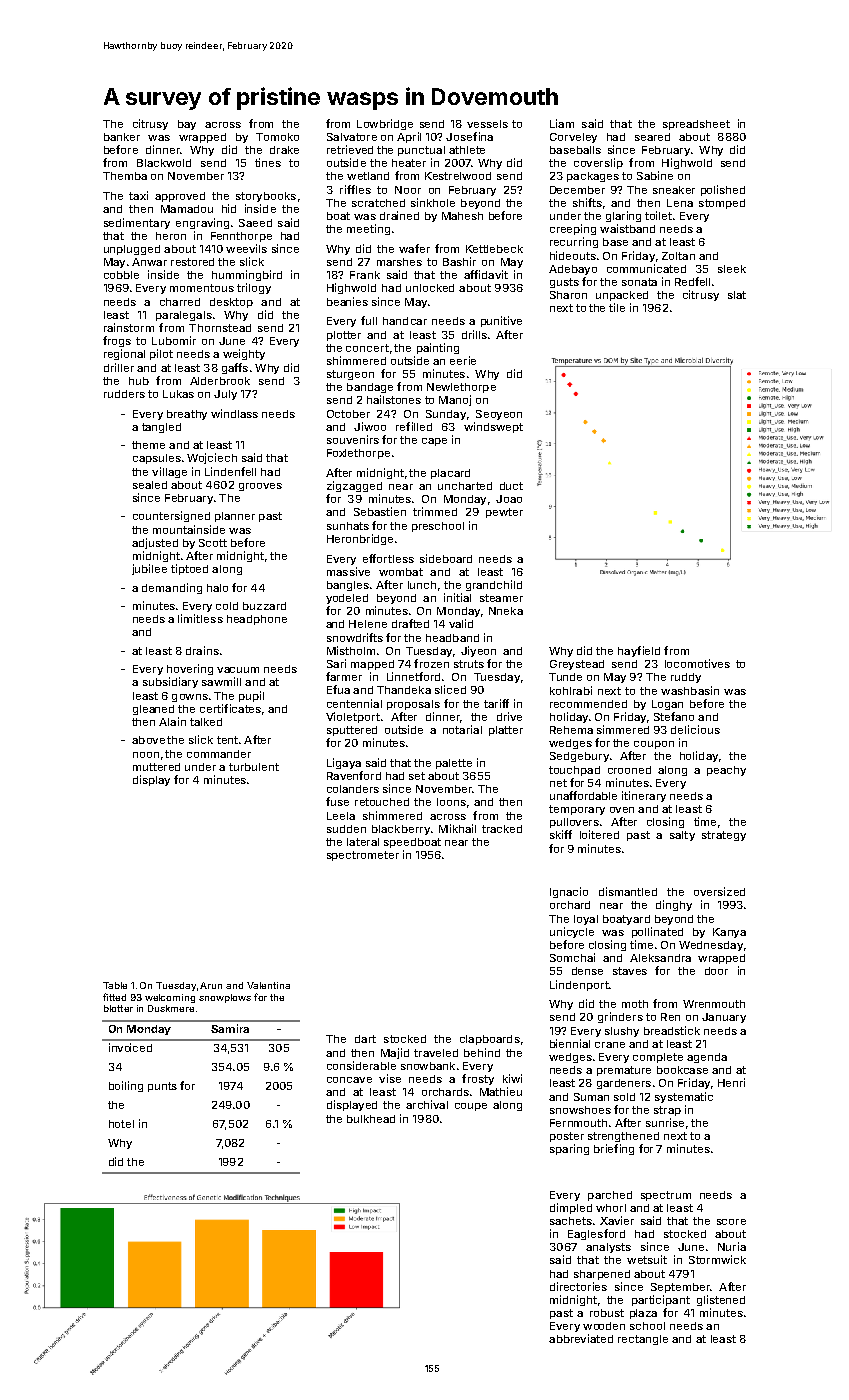 The image size is (849, 1400). I want to click on souvenirs, so click(353, 439).
